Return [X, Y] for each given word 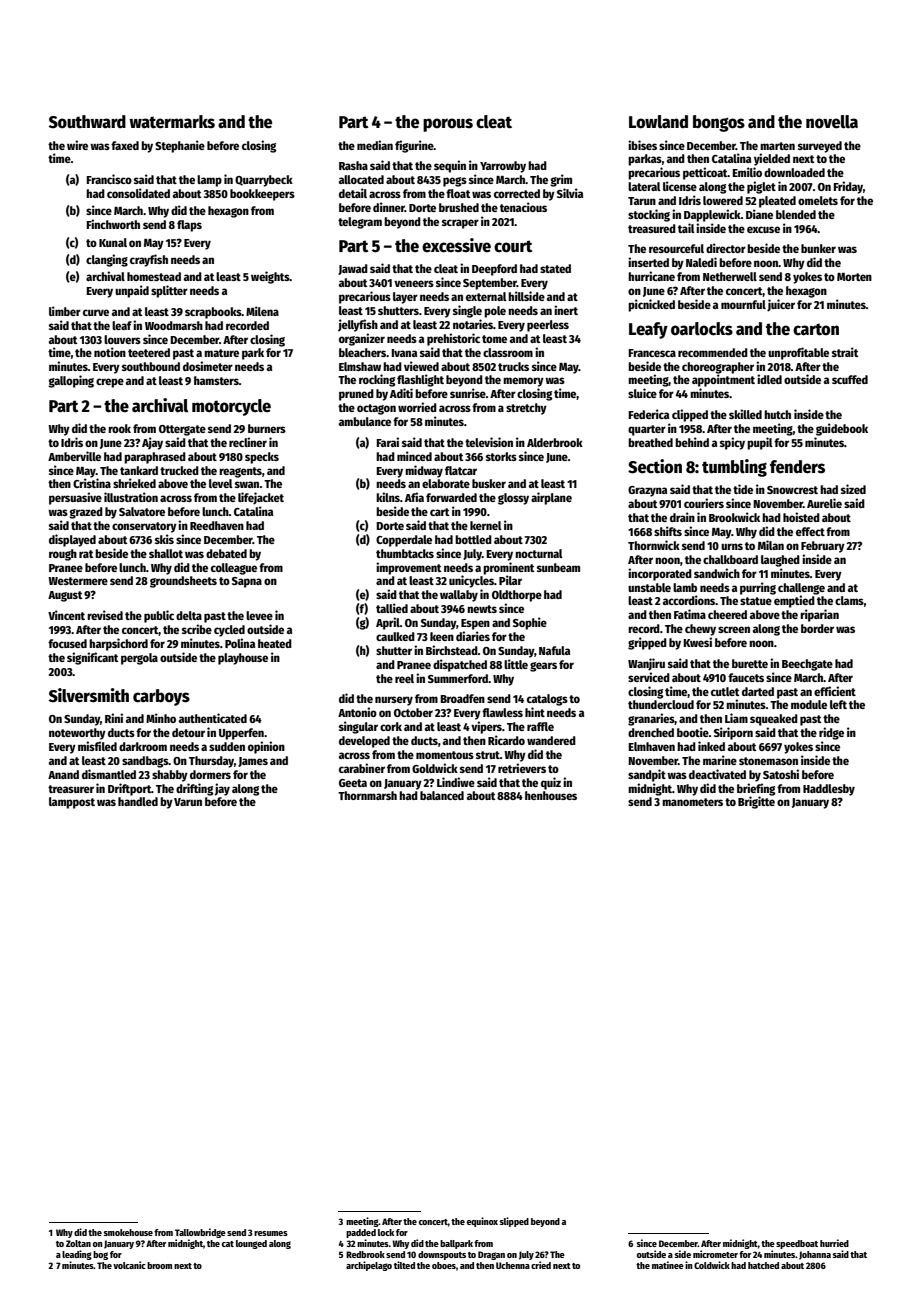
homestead [154, 276]
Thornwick [654, 545]
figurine [414, 146]
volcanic [129, 1265]
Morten [854, 277]
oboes [444, 1265]
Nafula [554, 650]
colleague [234, 569]
